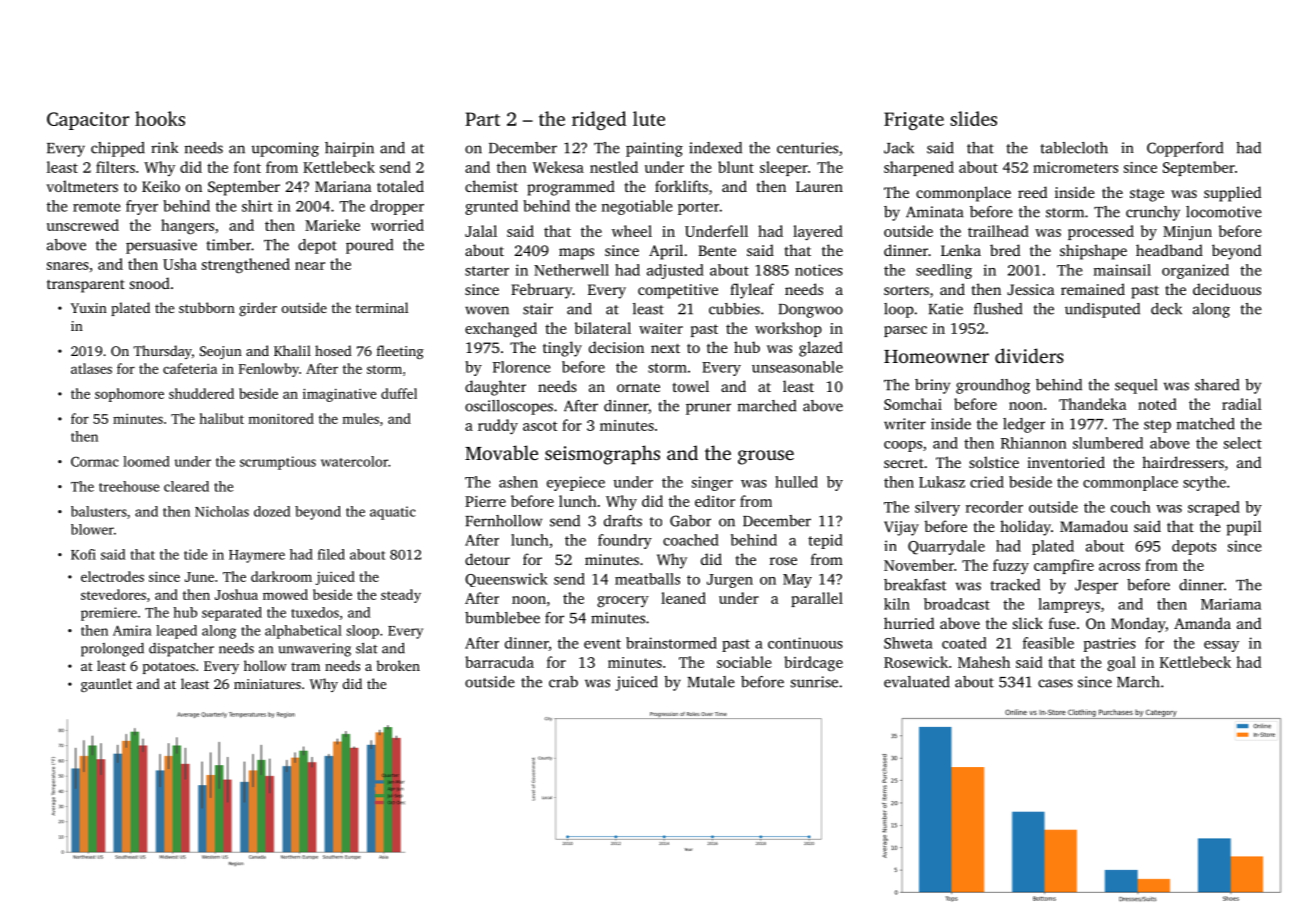  Describe the element at coordinates (901, 528) in the screenshot. I see `Vijay` at that location.
